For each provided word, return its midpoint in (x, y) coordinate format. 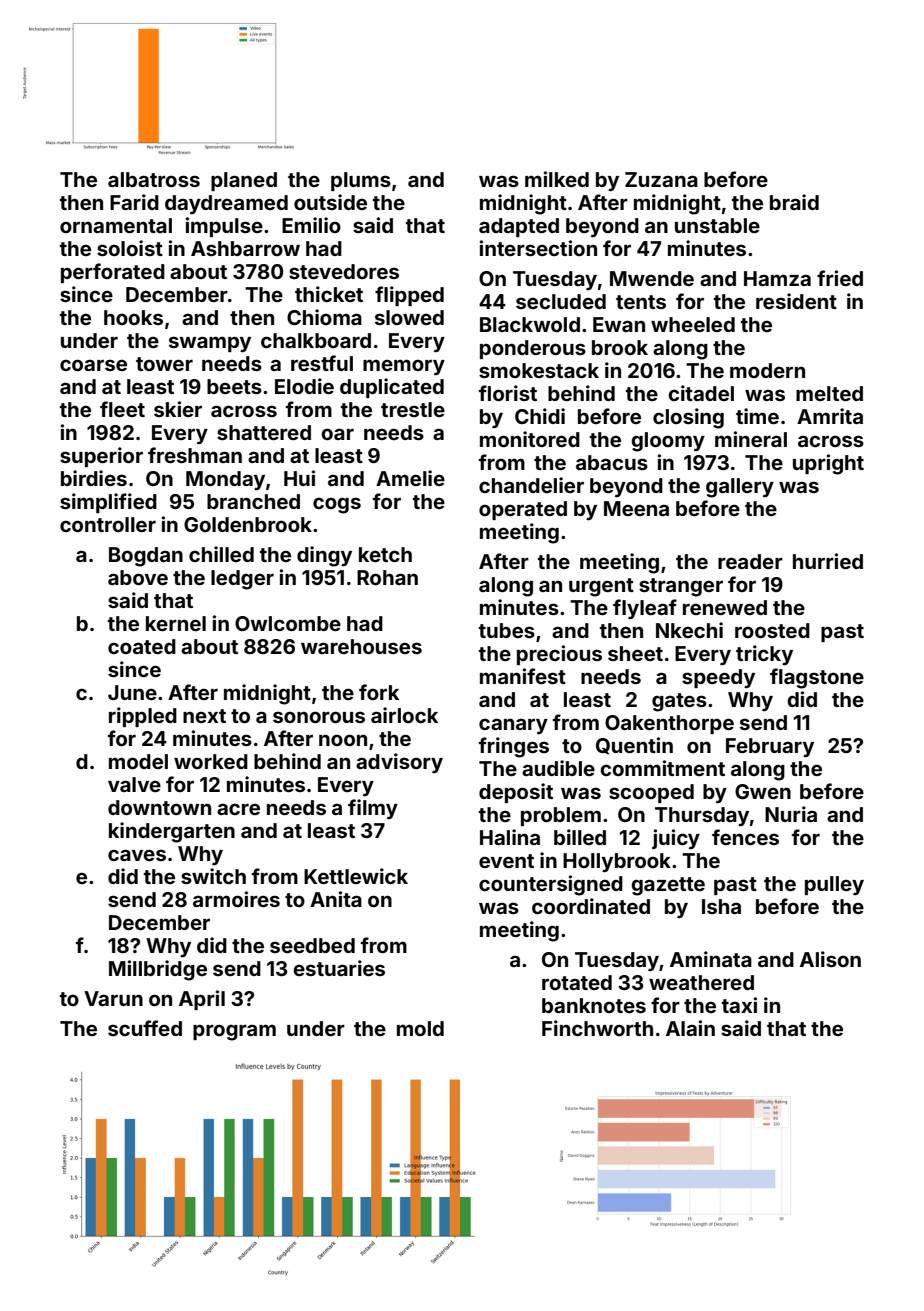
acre (238, 809)
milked (557, 179)
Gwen (763, 791)
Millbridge (158, 970)
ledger (242, 580)
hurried (828, 561)
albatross (154, 179)
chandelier (531, 485)
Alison (830, 959)
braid (794, 202)
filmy (373, 809)
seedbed (312, 945)
